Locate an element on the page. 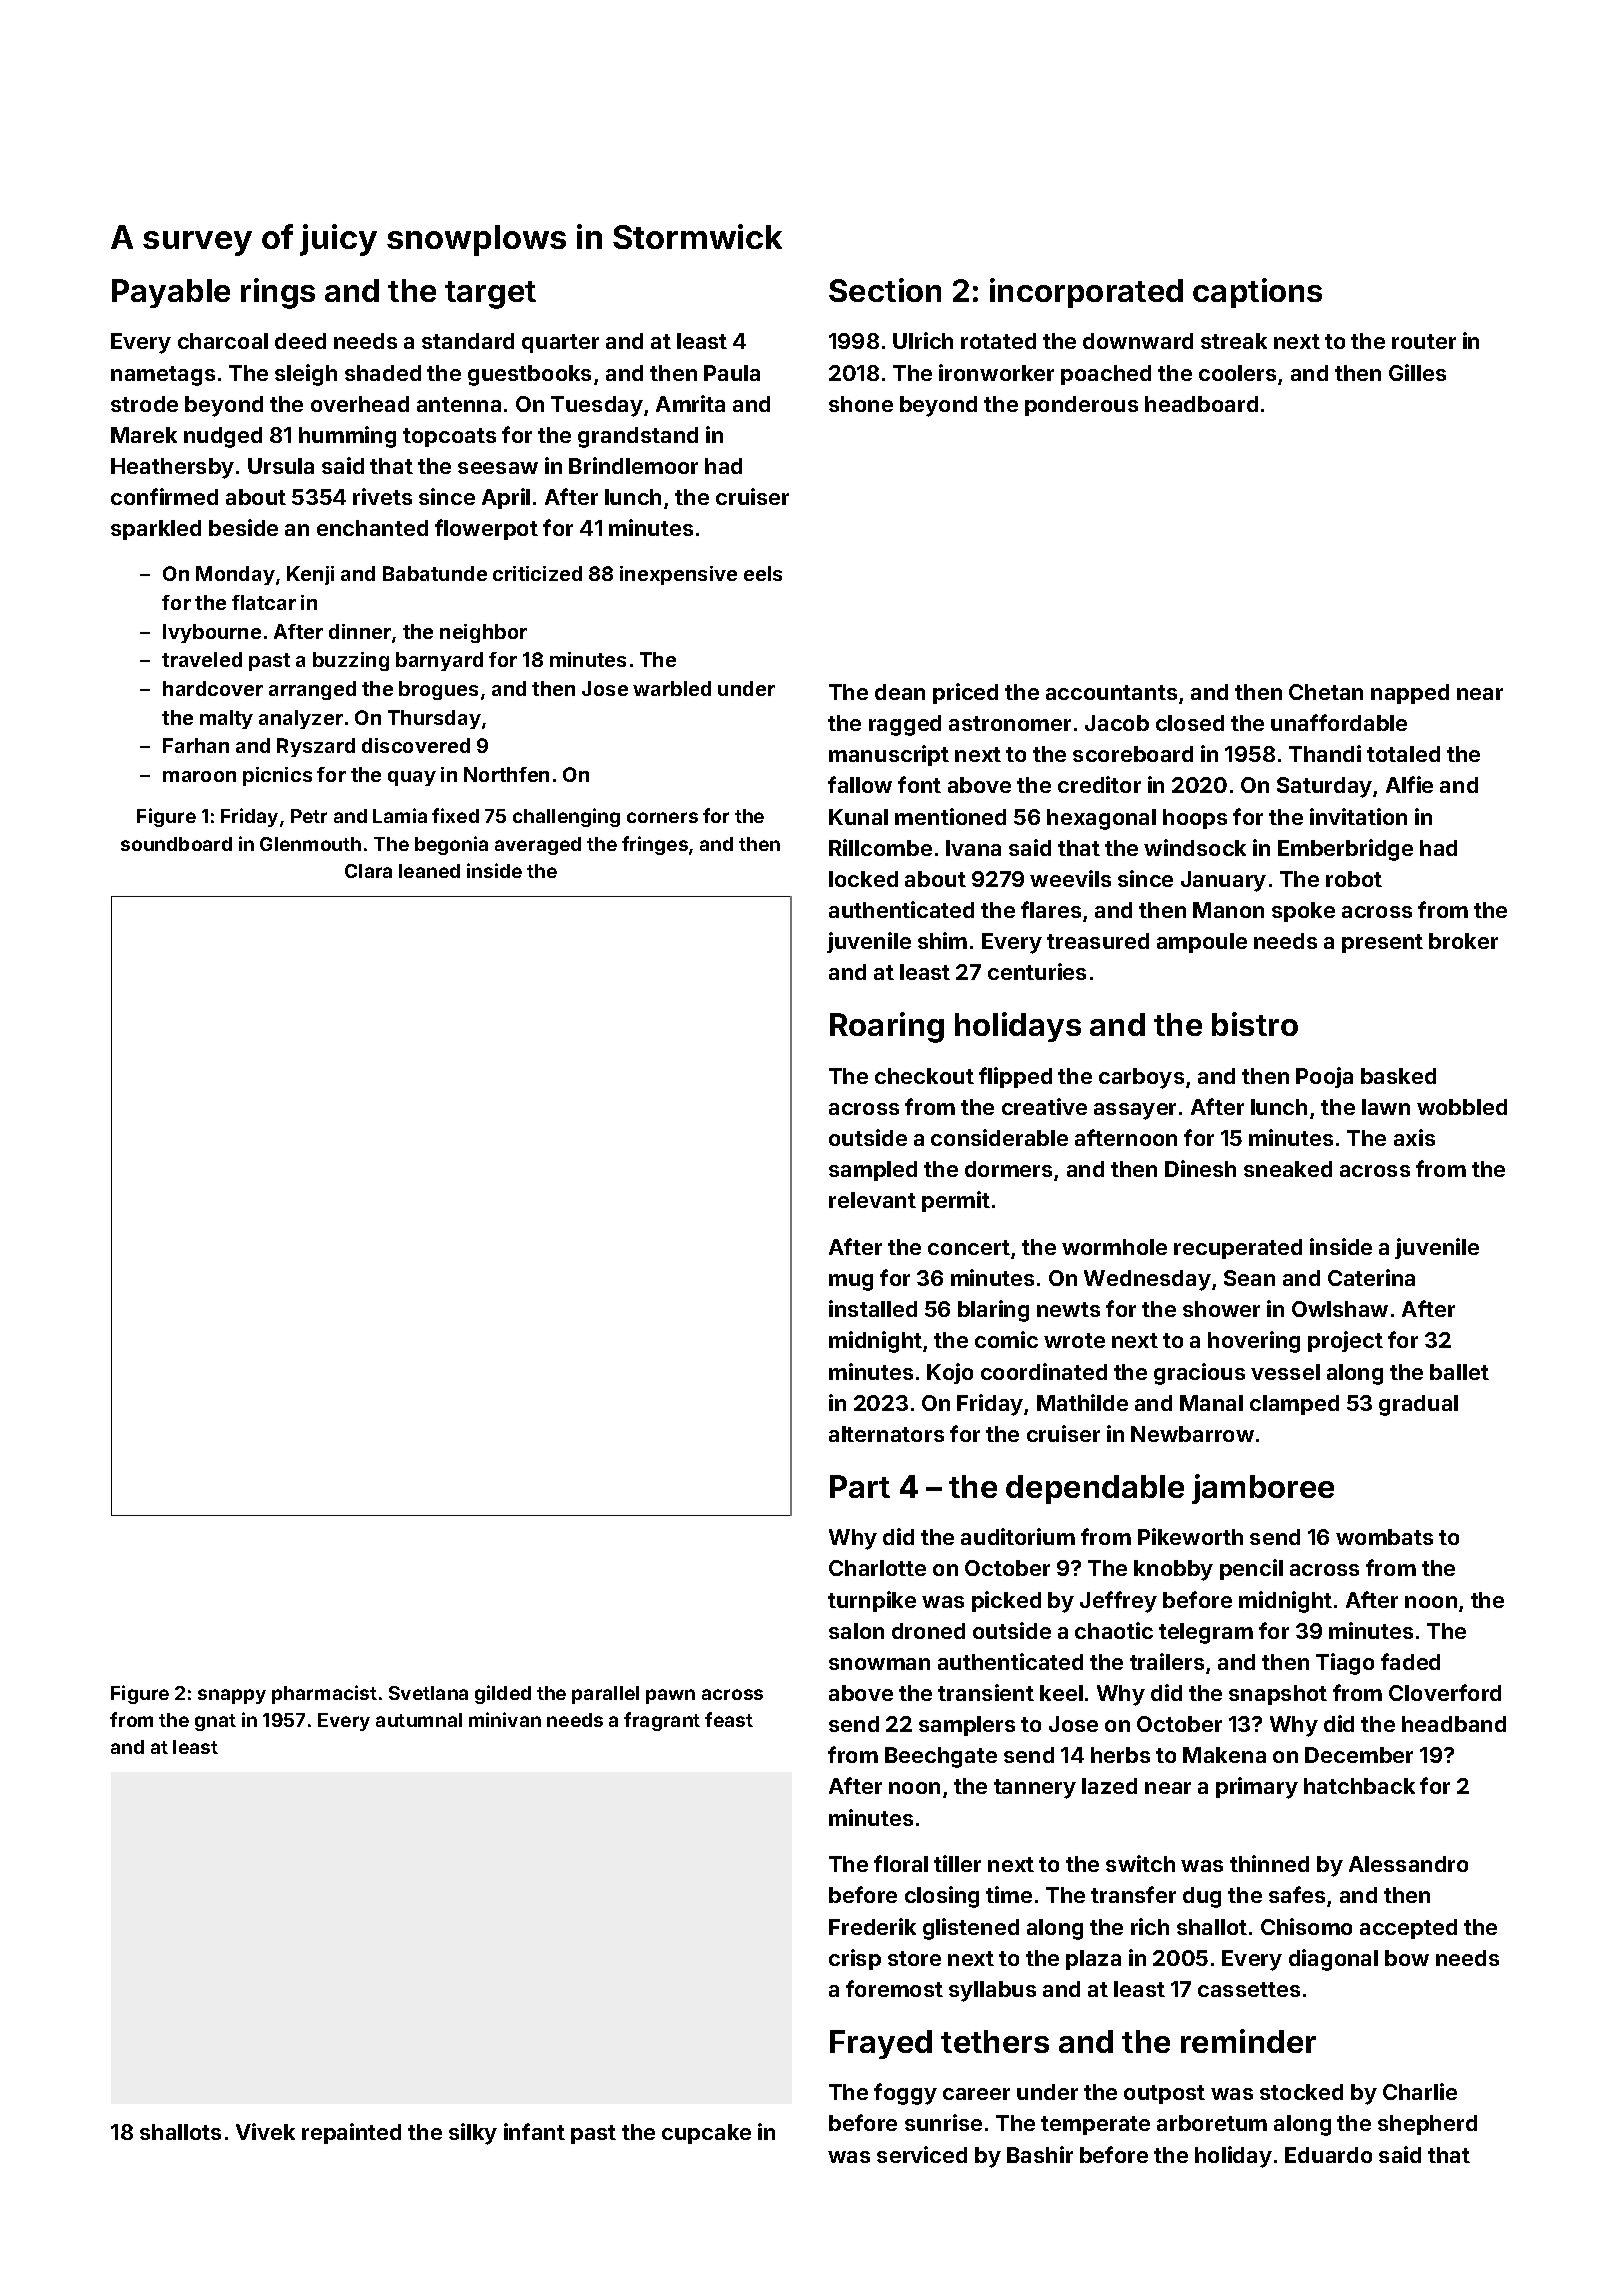 The image size is (1620, 2292). Section is located at coordinates (885, 290).
